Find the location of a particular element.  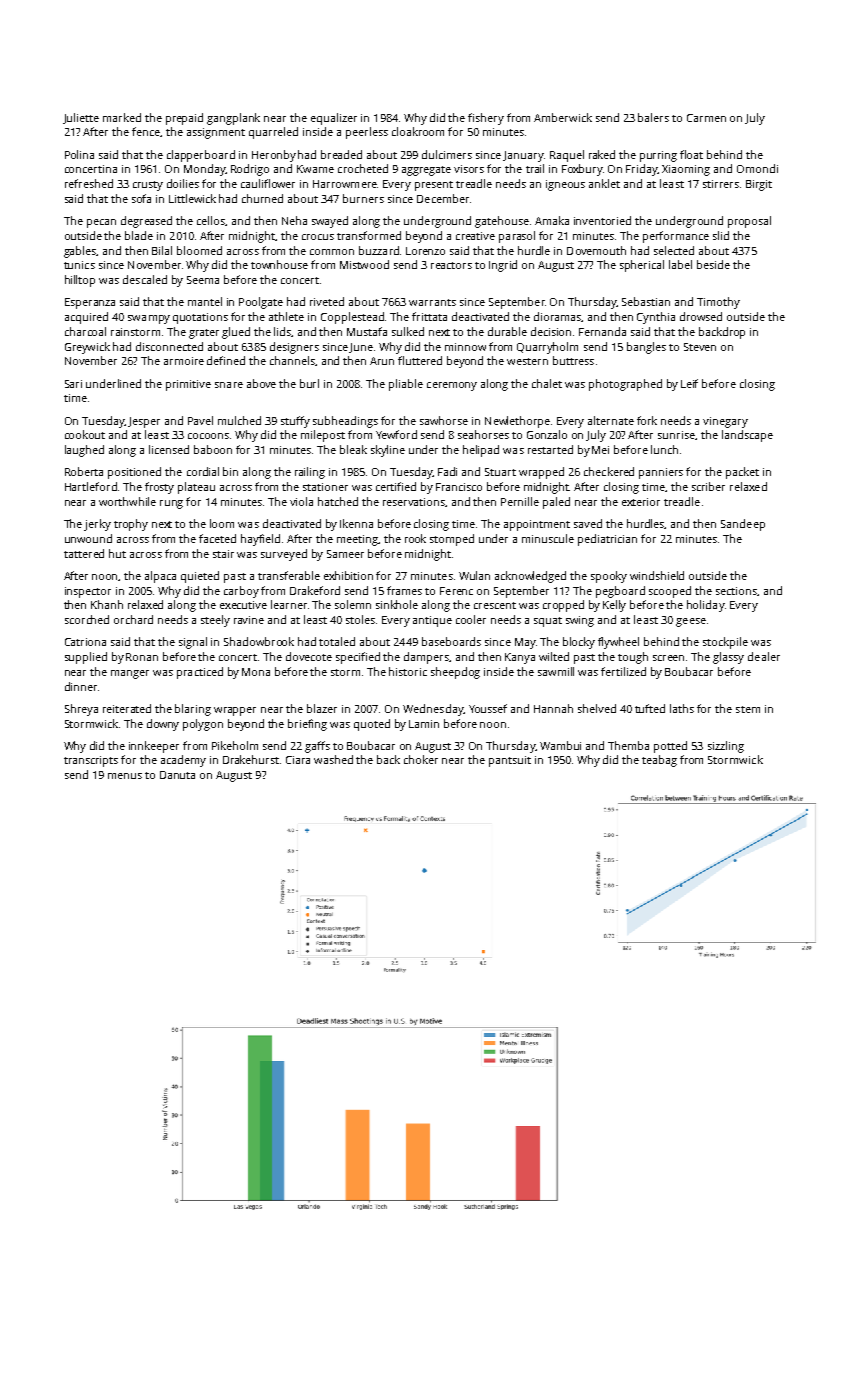

stoles is located at coordinates (360, 619).
